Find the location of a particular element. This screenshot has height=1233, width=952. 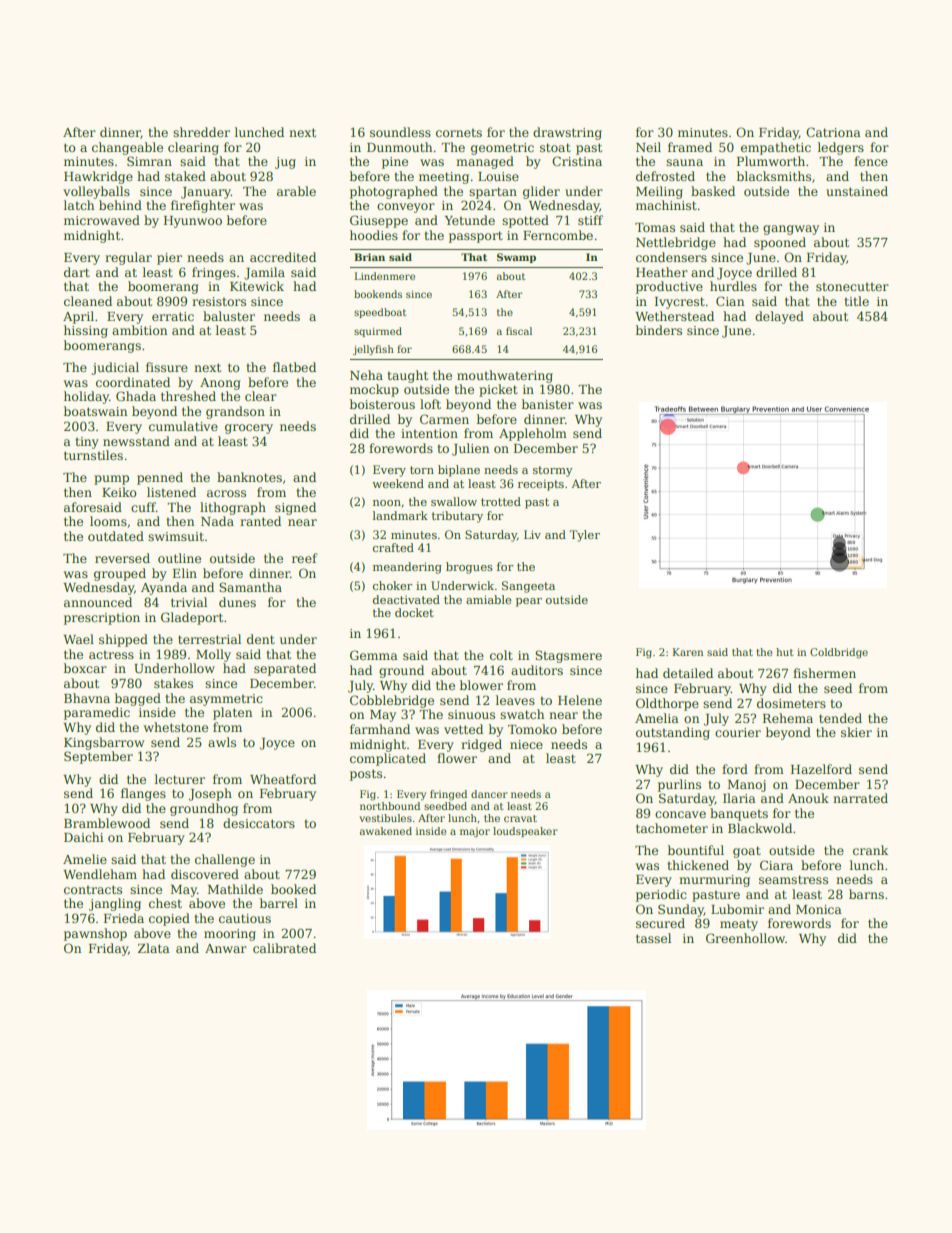

Swamp is located at coordinates (516, 258).
